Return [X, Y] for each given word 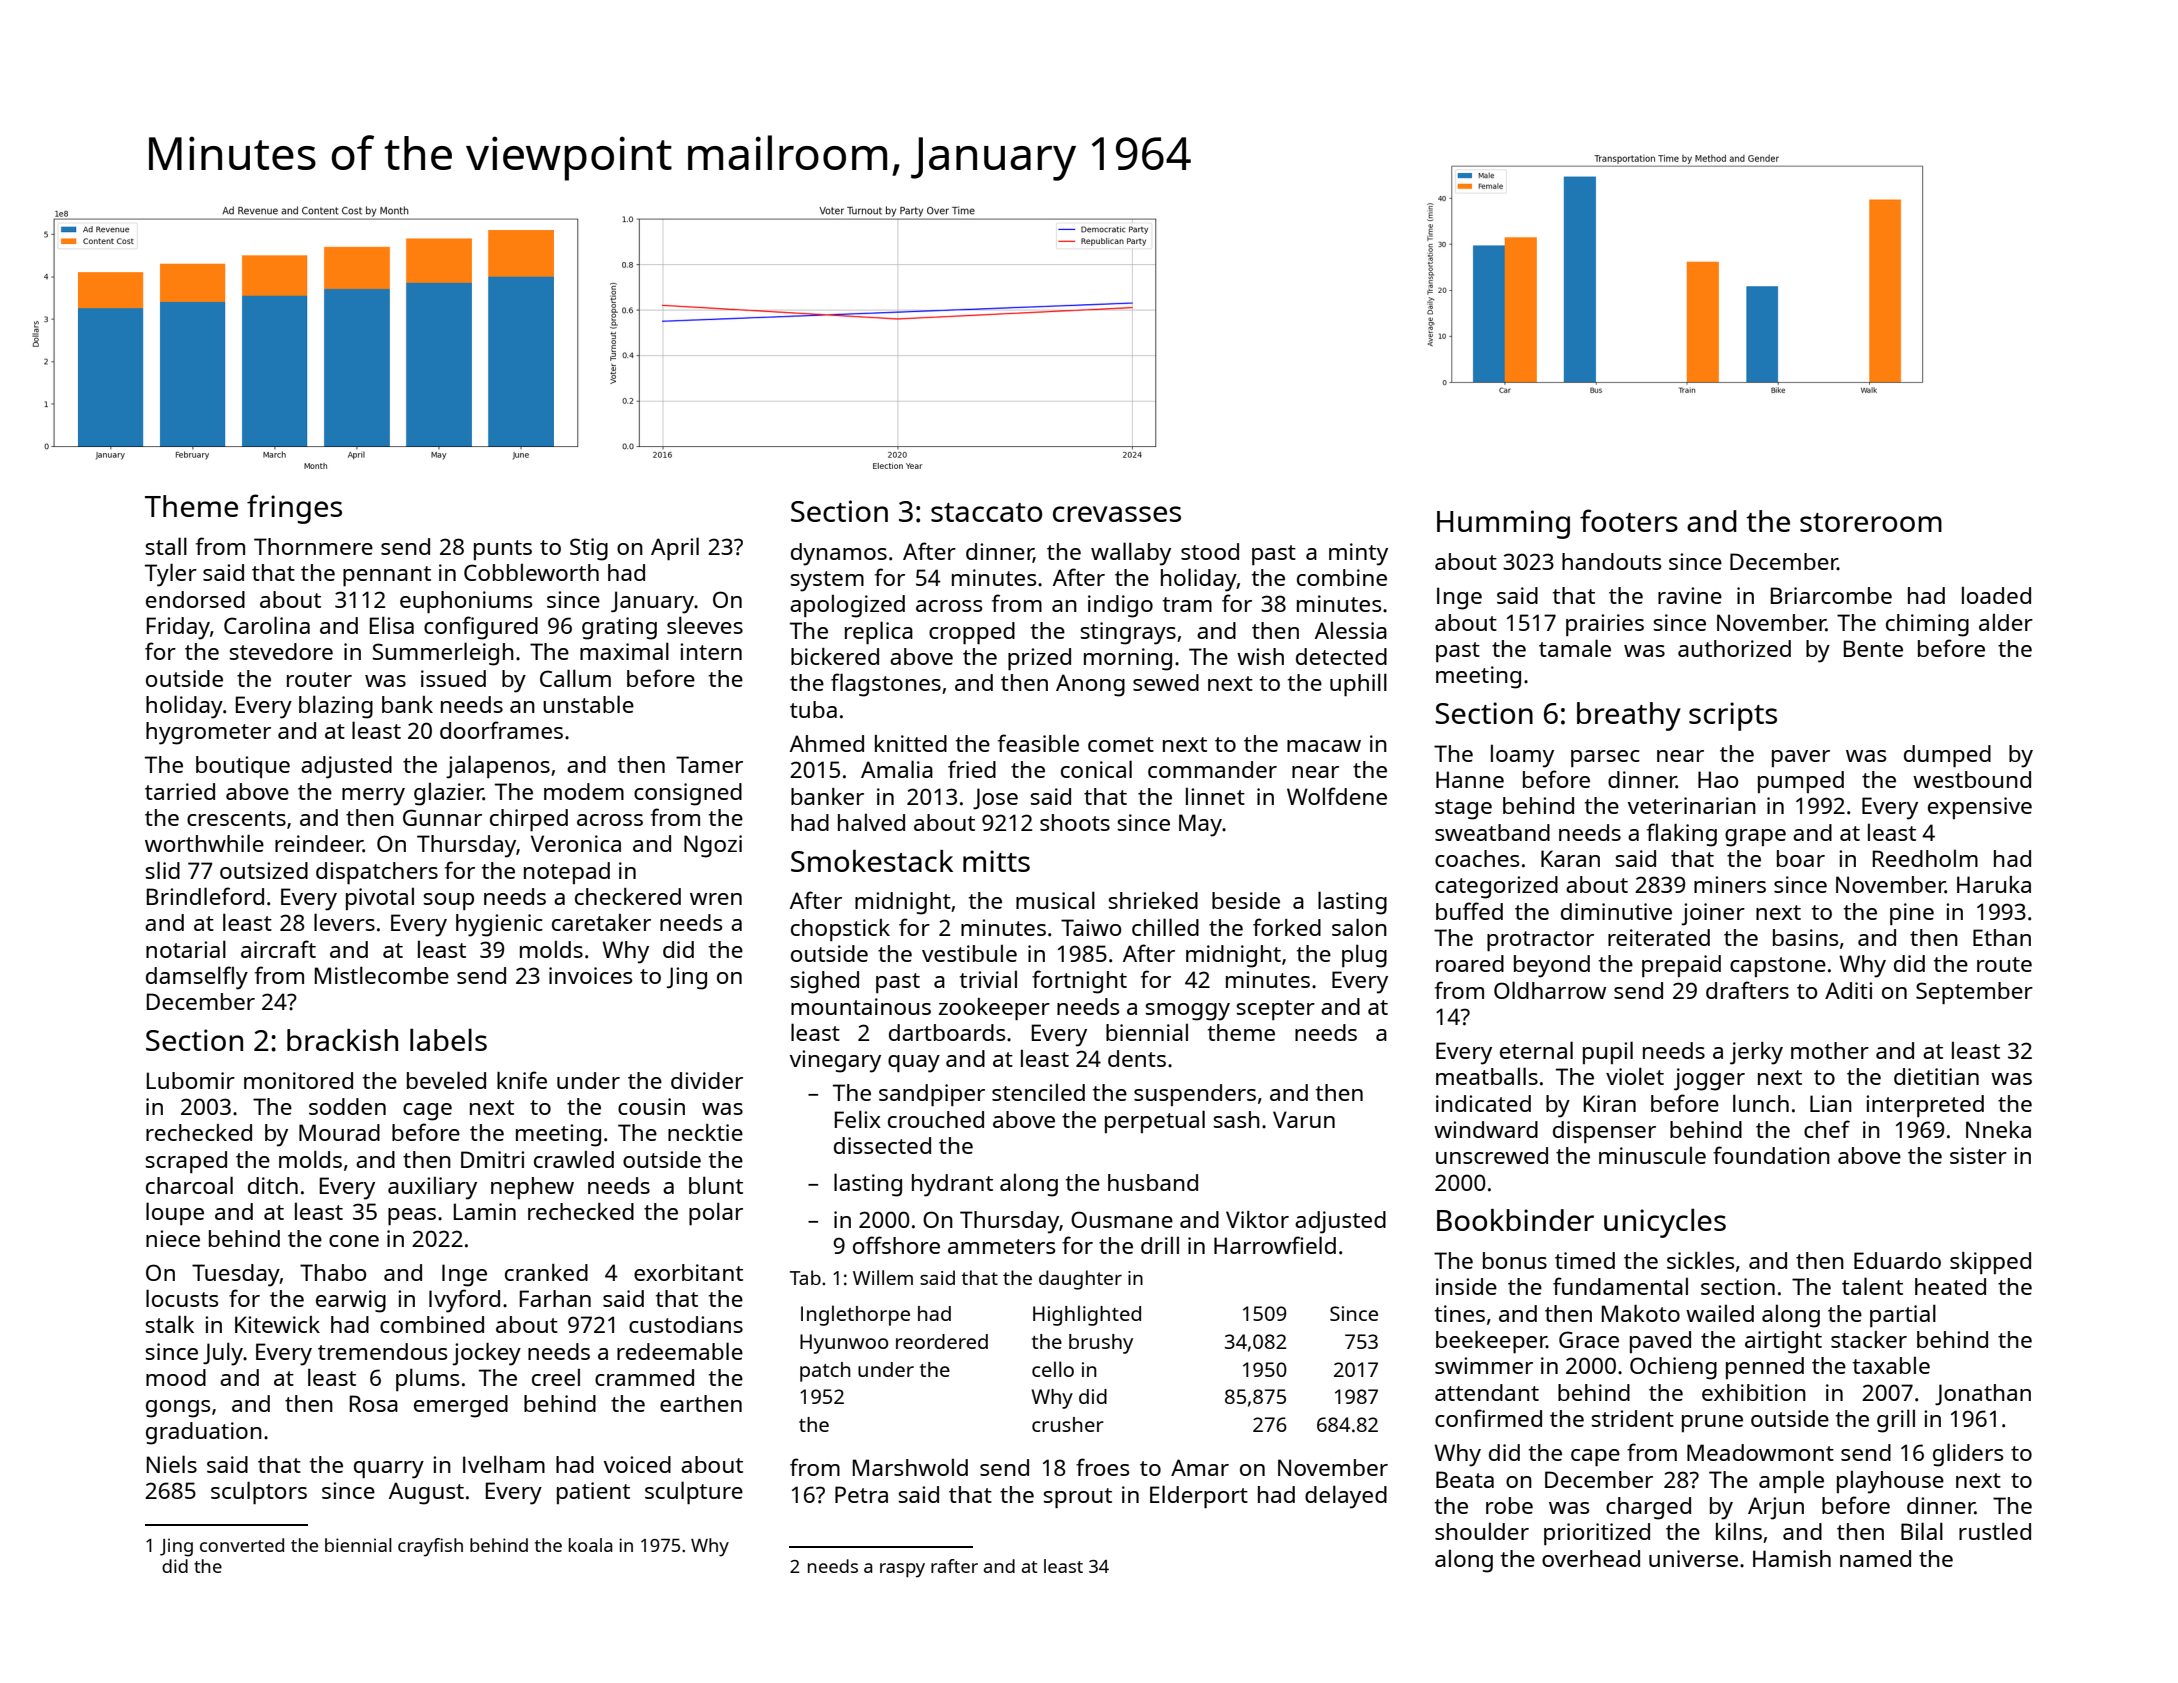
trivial [988, 979]
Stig [589, 549]
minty [1358, 554]
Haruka [1994, 884]
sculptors [259, 1492]
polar [716, 1213]
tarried [180, 791]
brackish [342, 1040]
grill [1896, 1421]
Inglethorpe [855, 1315]
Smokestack [872, 861]
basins [1806, 937]
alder [2006, 622]
